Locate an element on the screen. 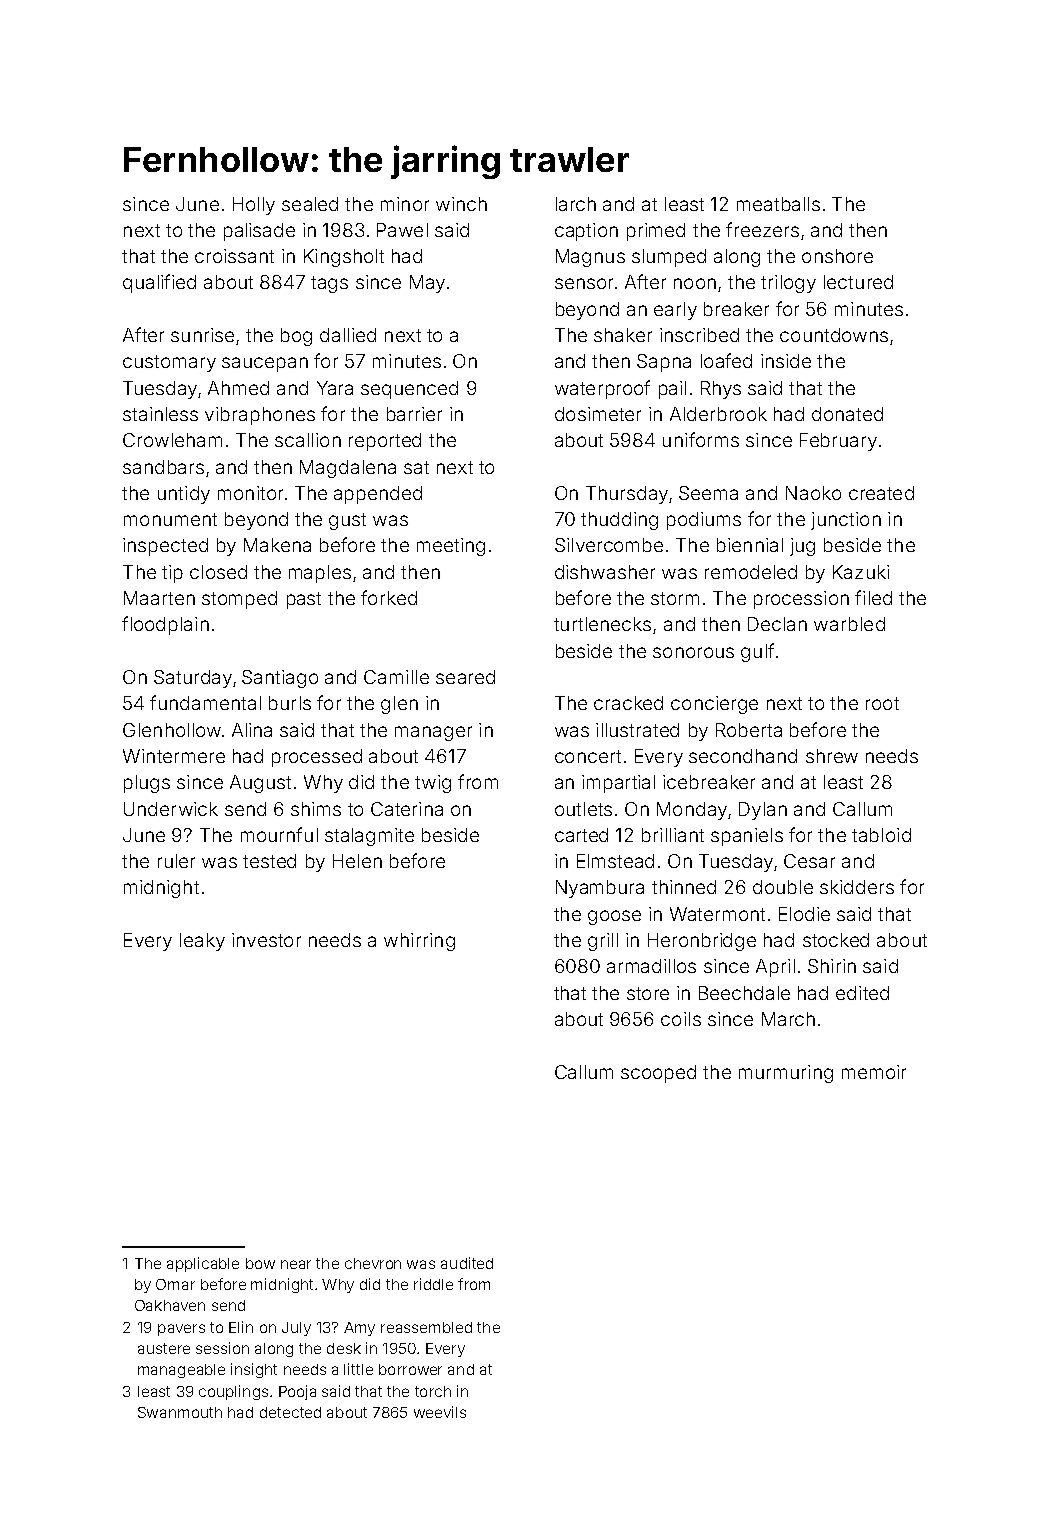  plugs is located at coordinates (147, 784).
